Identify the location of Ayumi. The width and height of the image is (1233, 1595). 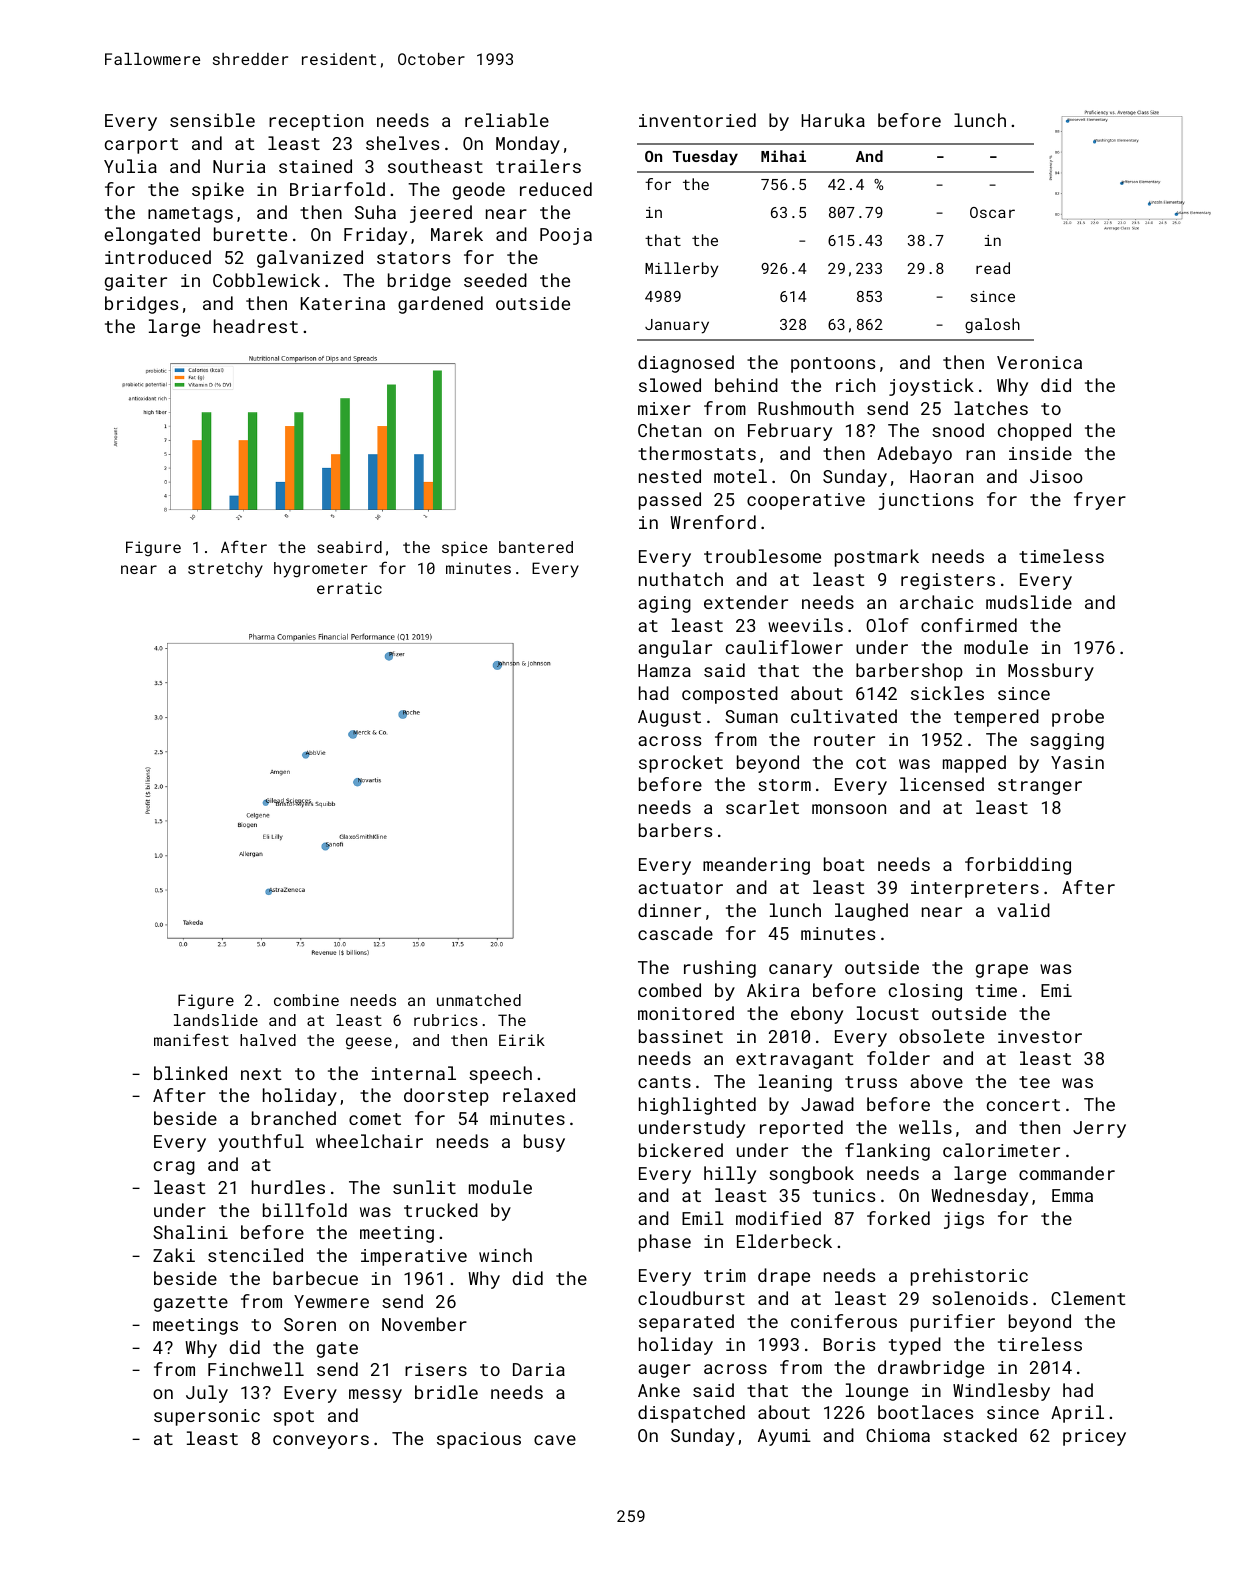
(784, 1437).
